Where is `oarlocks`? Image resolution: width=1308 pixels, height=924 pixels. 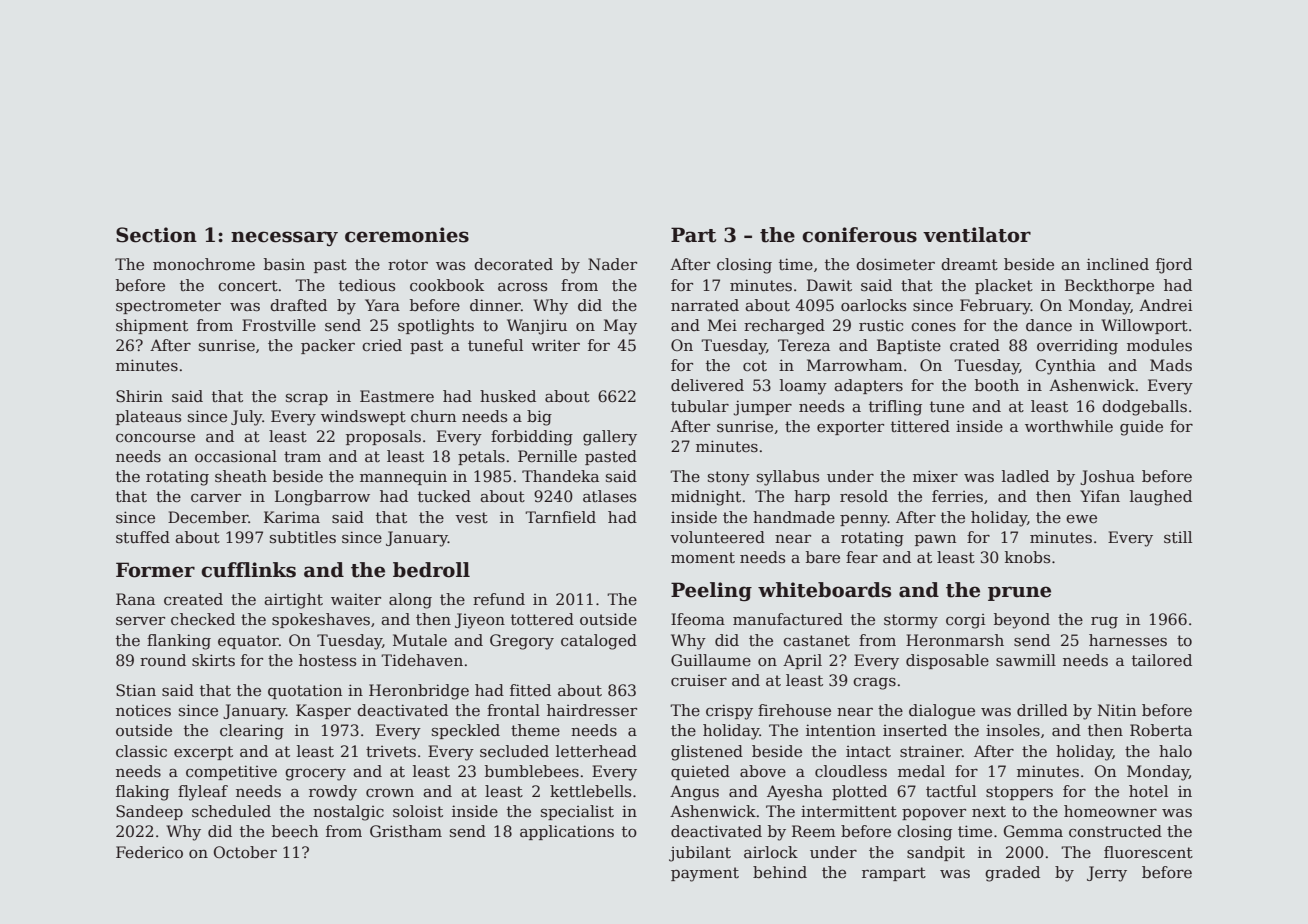 oarlocks is located at coordinates (873, 305).
